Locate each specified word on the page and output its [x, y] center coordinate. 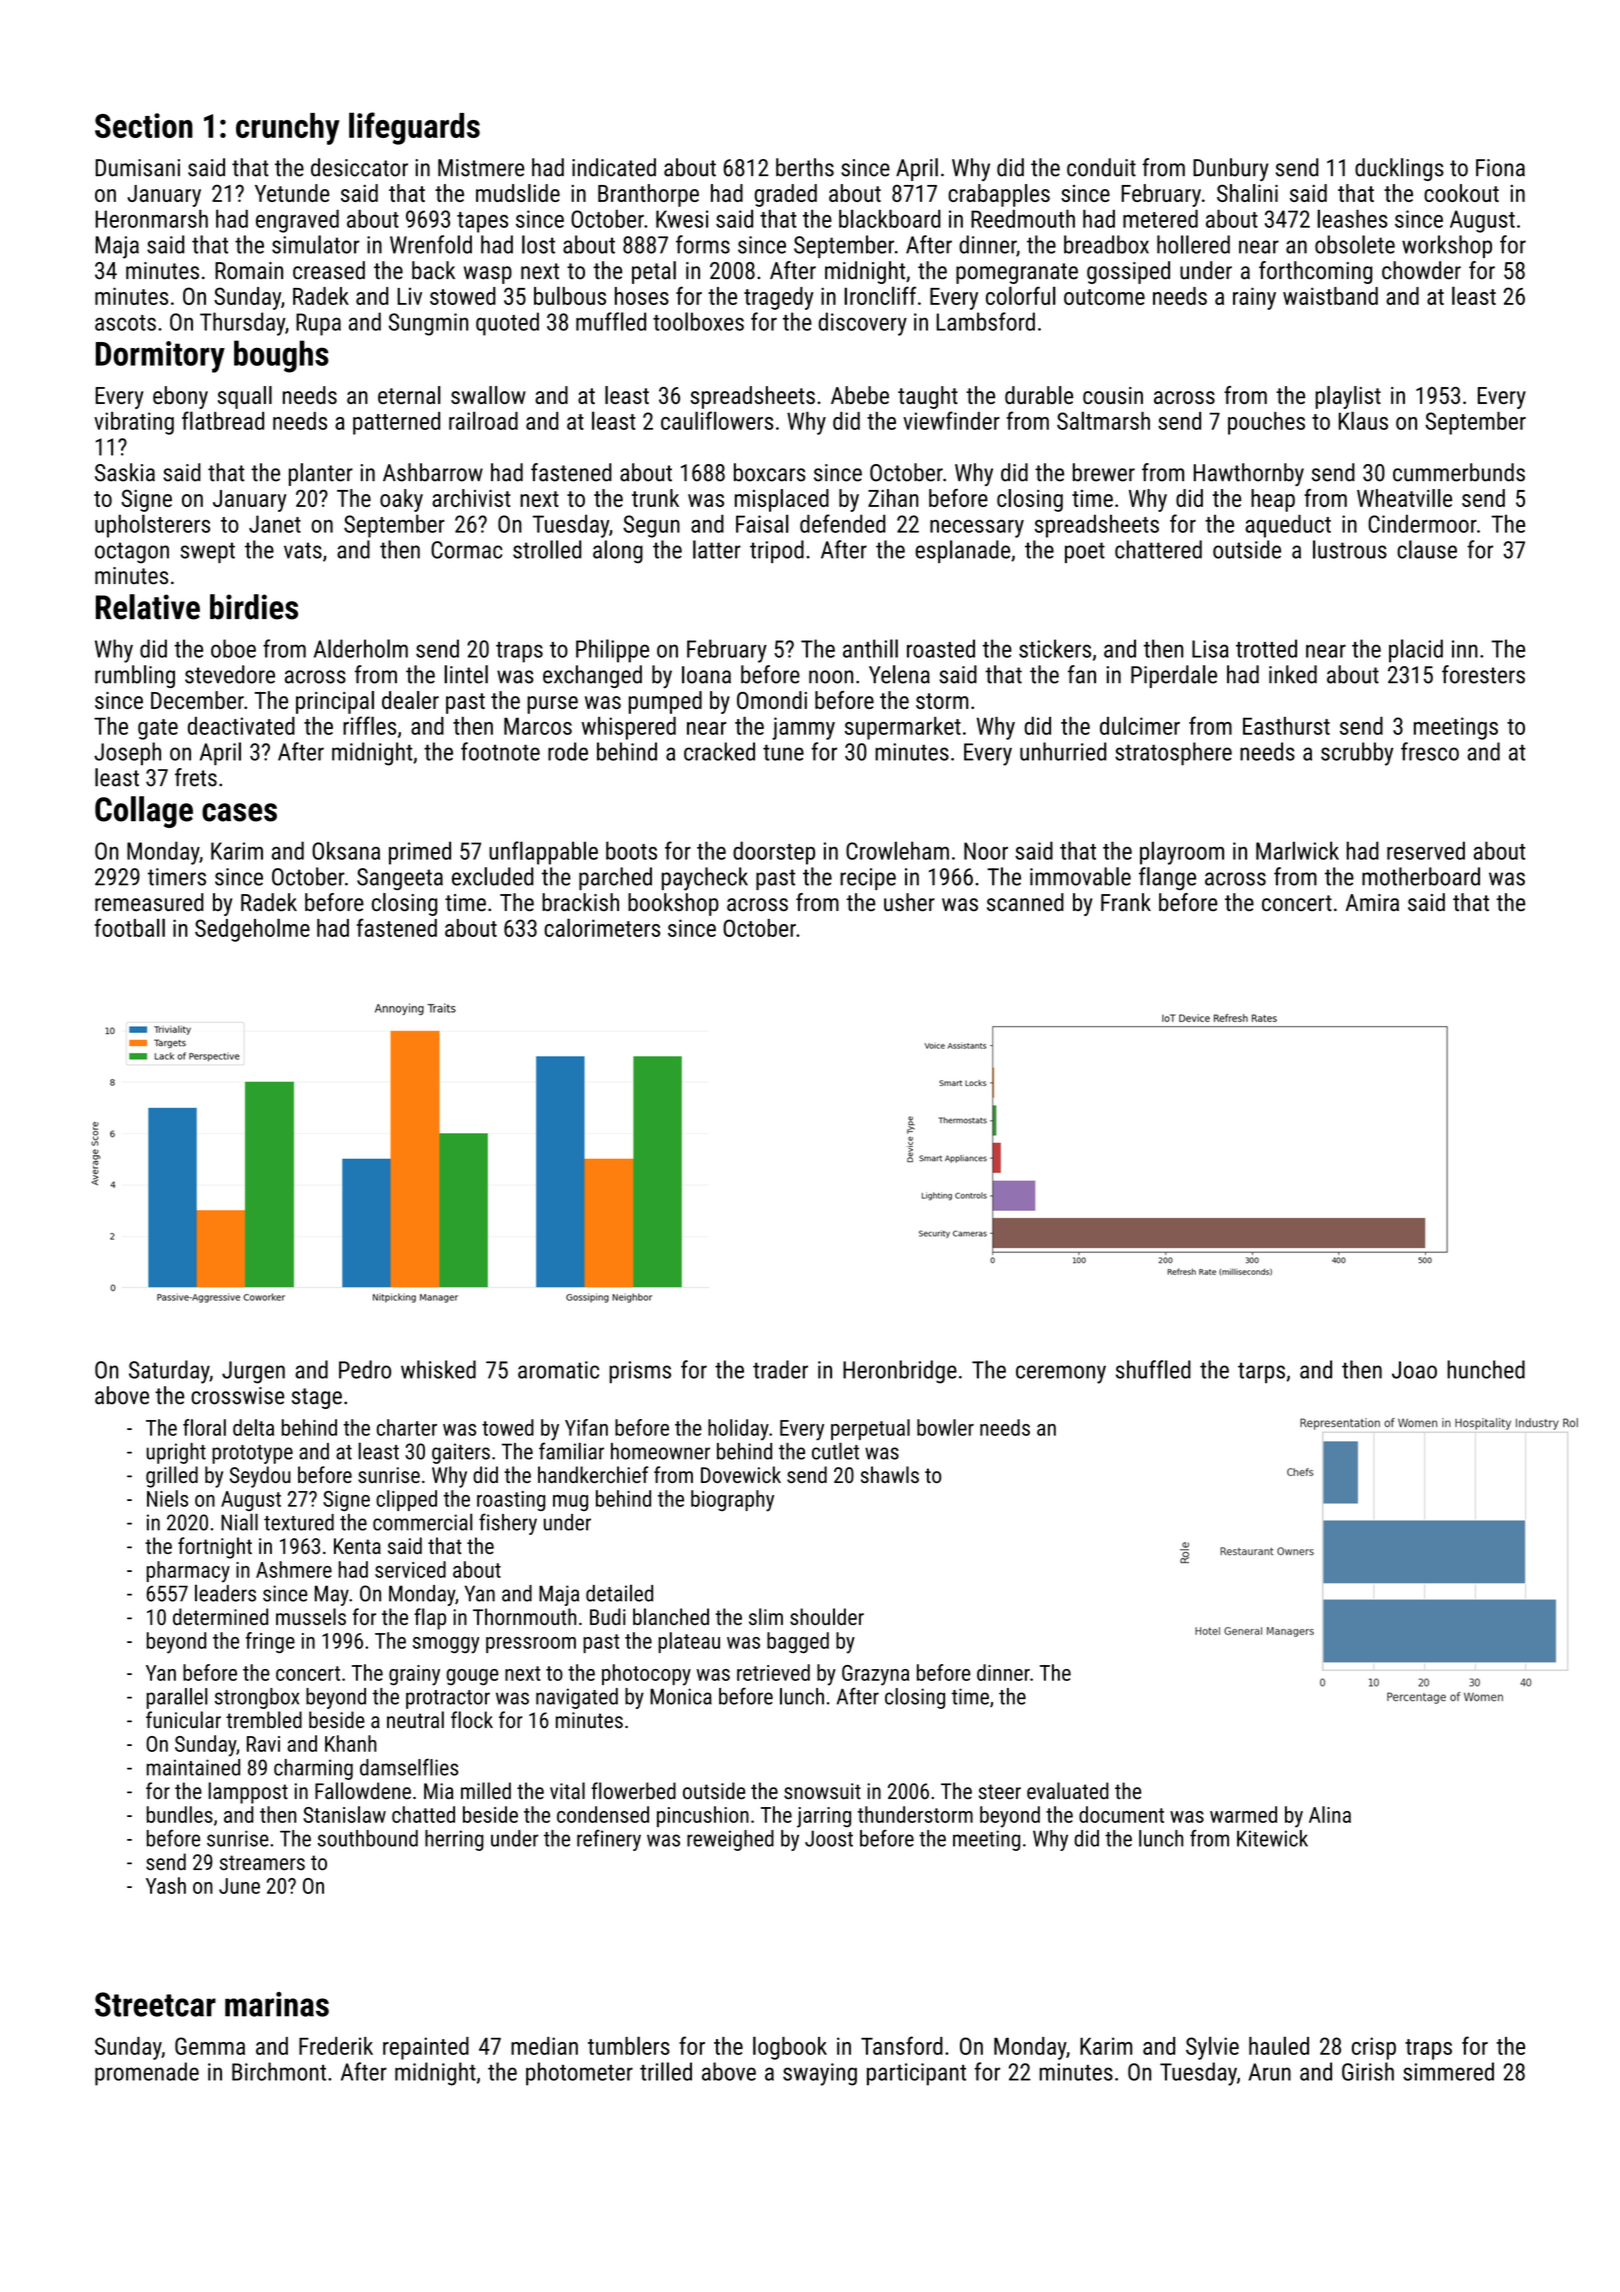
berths [805, 167]
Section [144, 125]
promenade [147, 2074]
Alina [1330, 1814]
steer [1000, 1791]
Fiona [1500, 168]
